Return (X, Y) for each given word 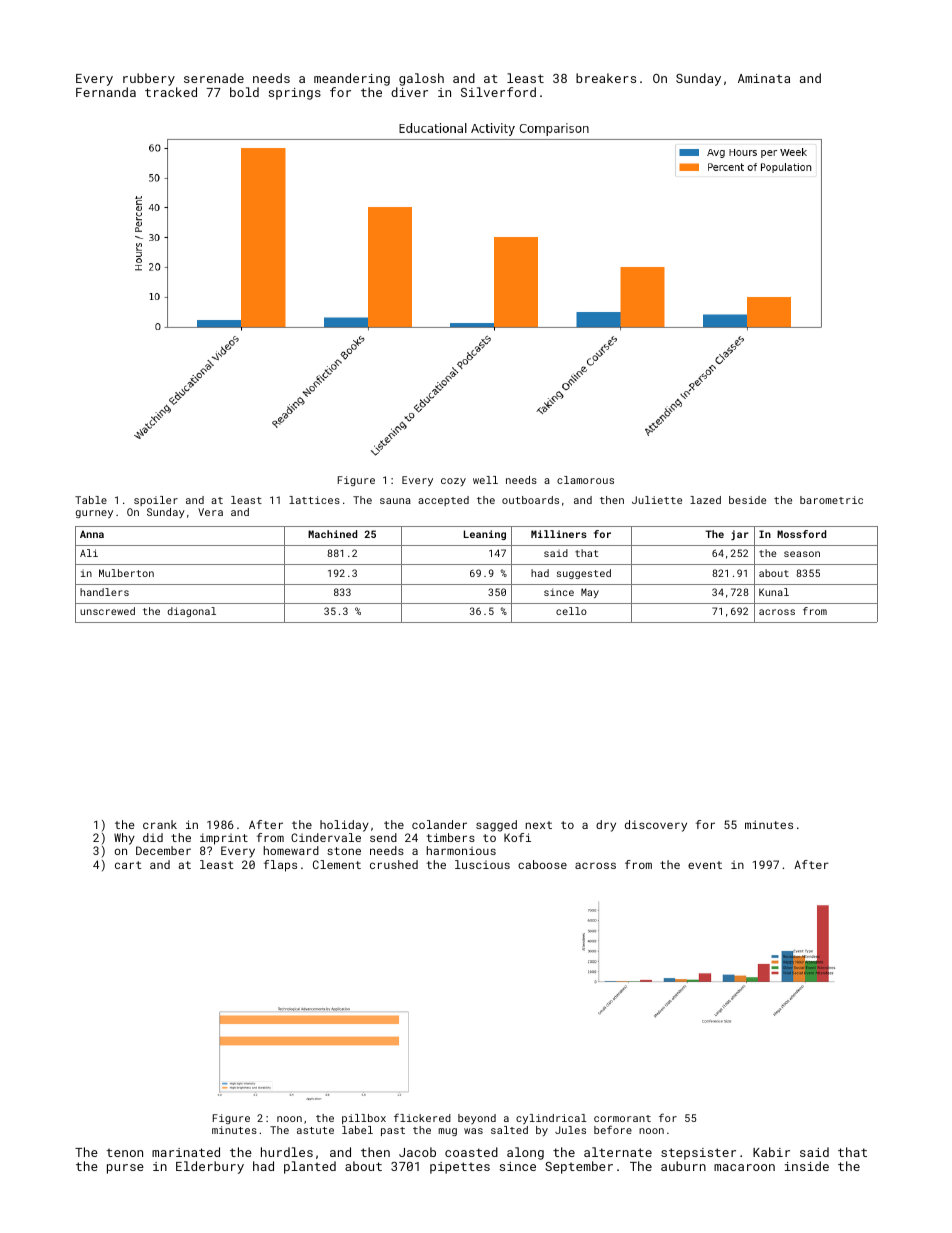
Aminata (764, 78)
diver (409, 92)
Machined (332, 534)
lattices (314, 500)
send (383, 837)
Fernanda (106, 92)
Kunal (774, 592)
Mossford (801, 534)
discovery (656, 826)
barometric (831, 500)
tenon (124, 1152)
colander (439, 824)
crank (160, 824)
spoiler (156, 501)
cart (128, 865)
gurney (94, 514)
